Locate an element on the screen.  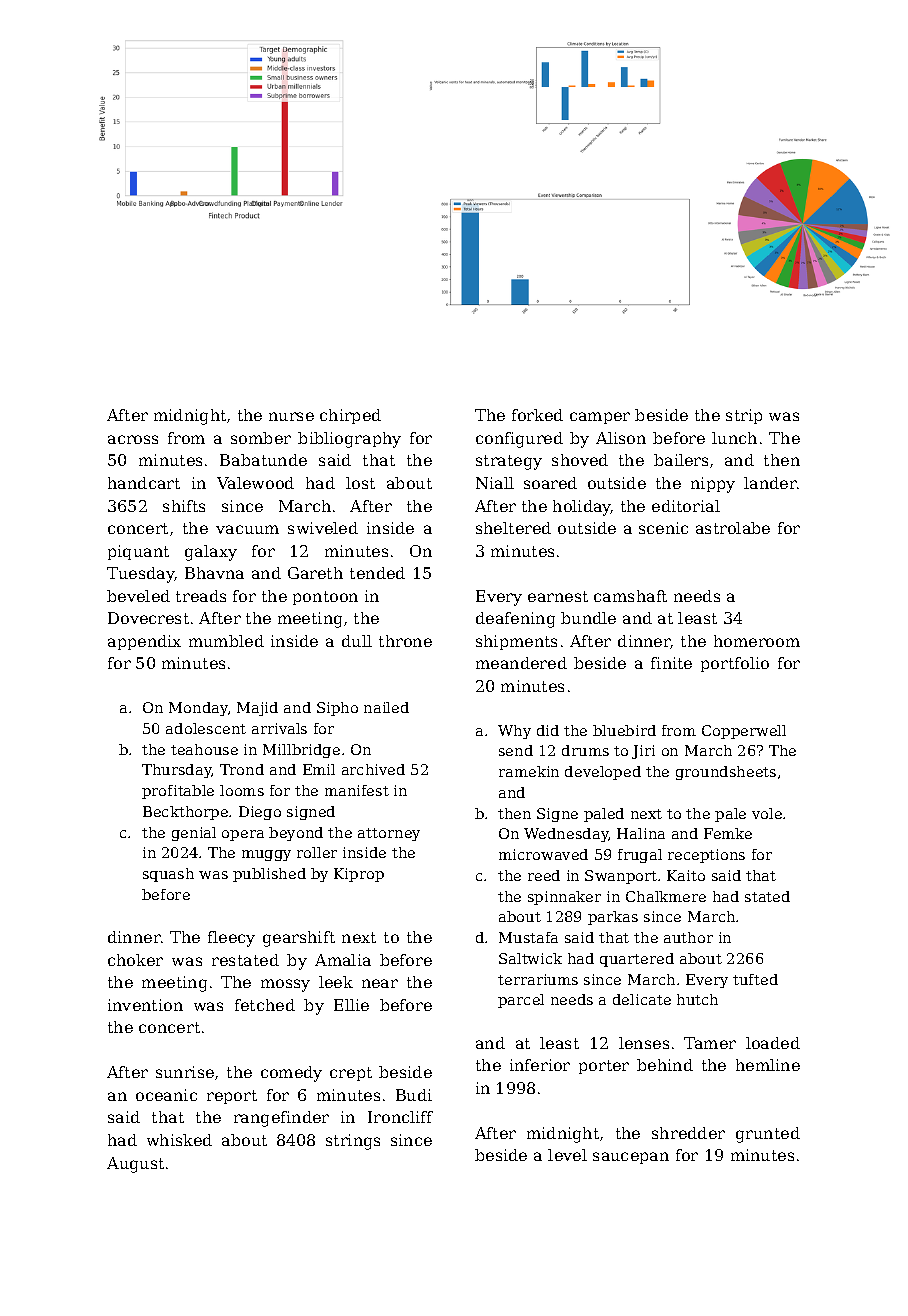
muggy is located at coordinates (266, 855).
